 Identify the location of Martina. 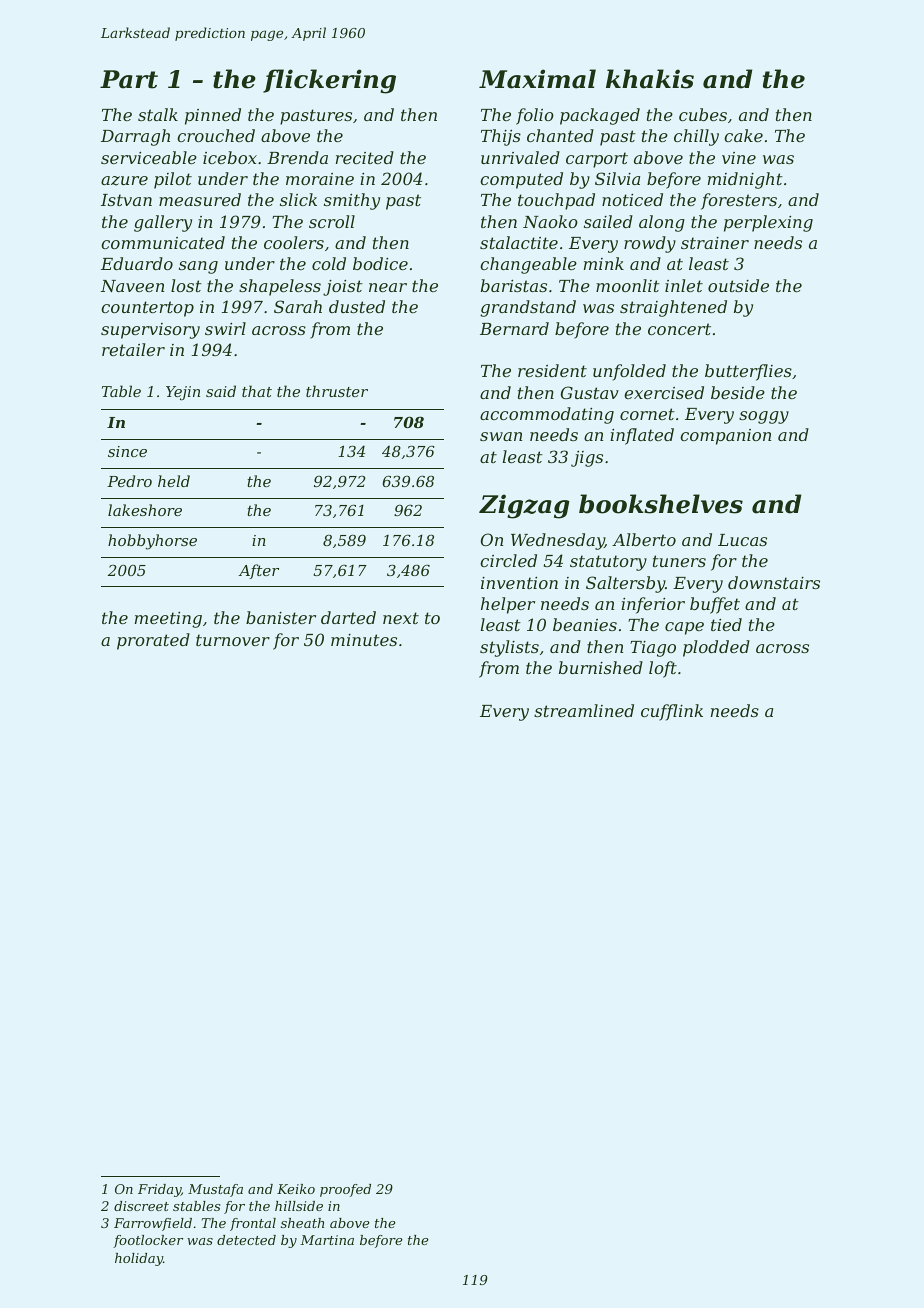
(327, 1240).
